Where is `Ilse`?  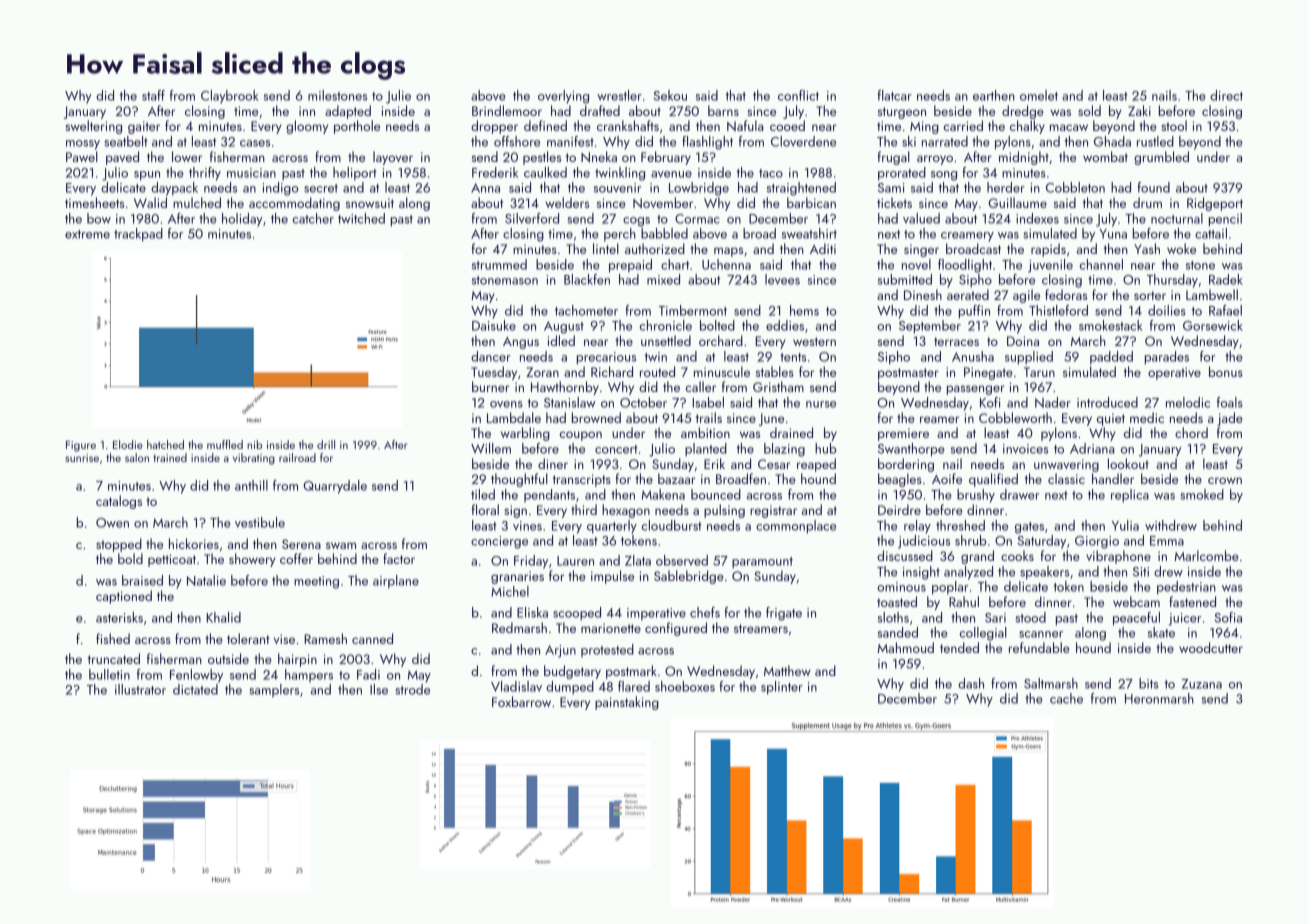
Ilse is located at coordinates (379, 689).
